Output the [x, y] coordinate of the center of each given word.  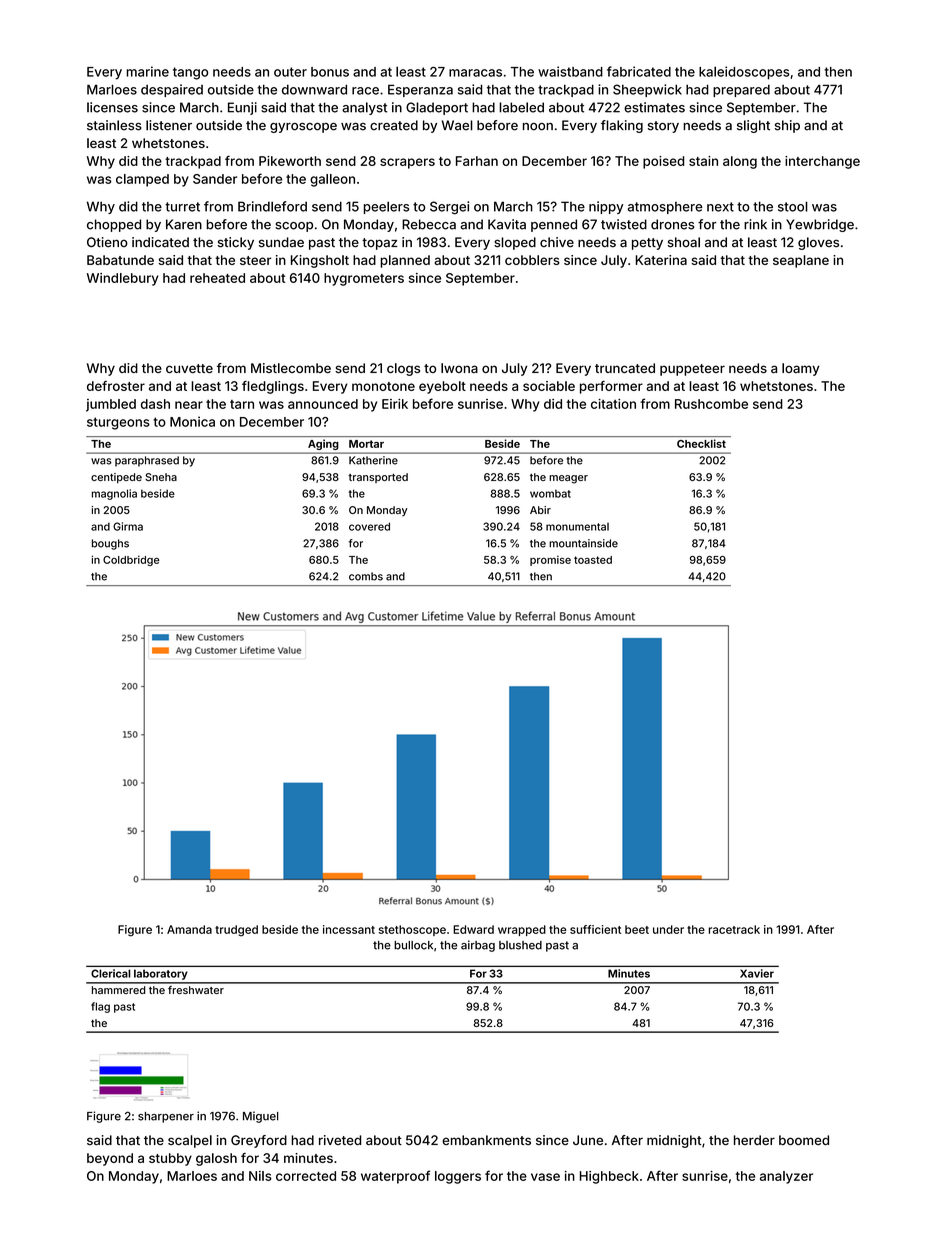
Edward [473, 929]
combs [366, 576]
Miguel [261, 1117]
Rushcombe [711, 404]
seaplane [801, 261]
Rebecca [429, 224]
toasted [593, 560]
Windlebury [123, 279]
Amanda [189, 929]
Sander [215, 179]
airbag [478, 946]
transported [378, 478]
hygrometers [364, 279]
